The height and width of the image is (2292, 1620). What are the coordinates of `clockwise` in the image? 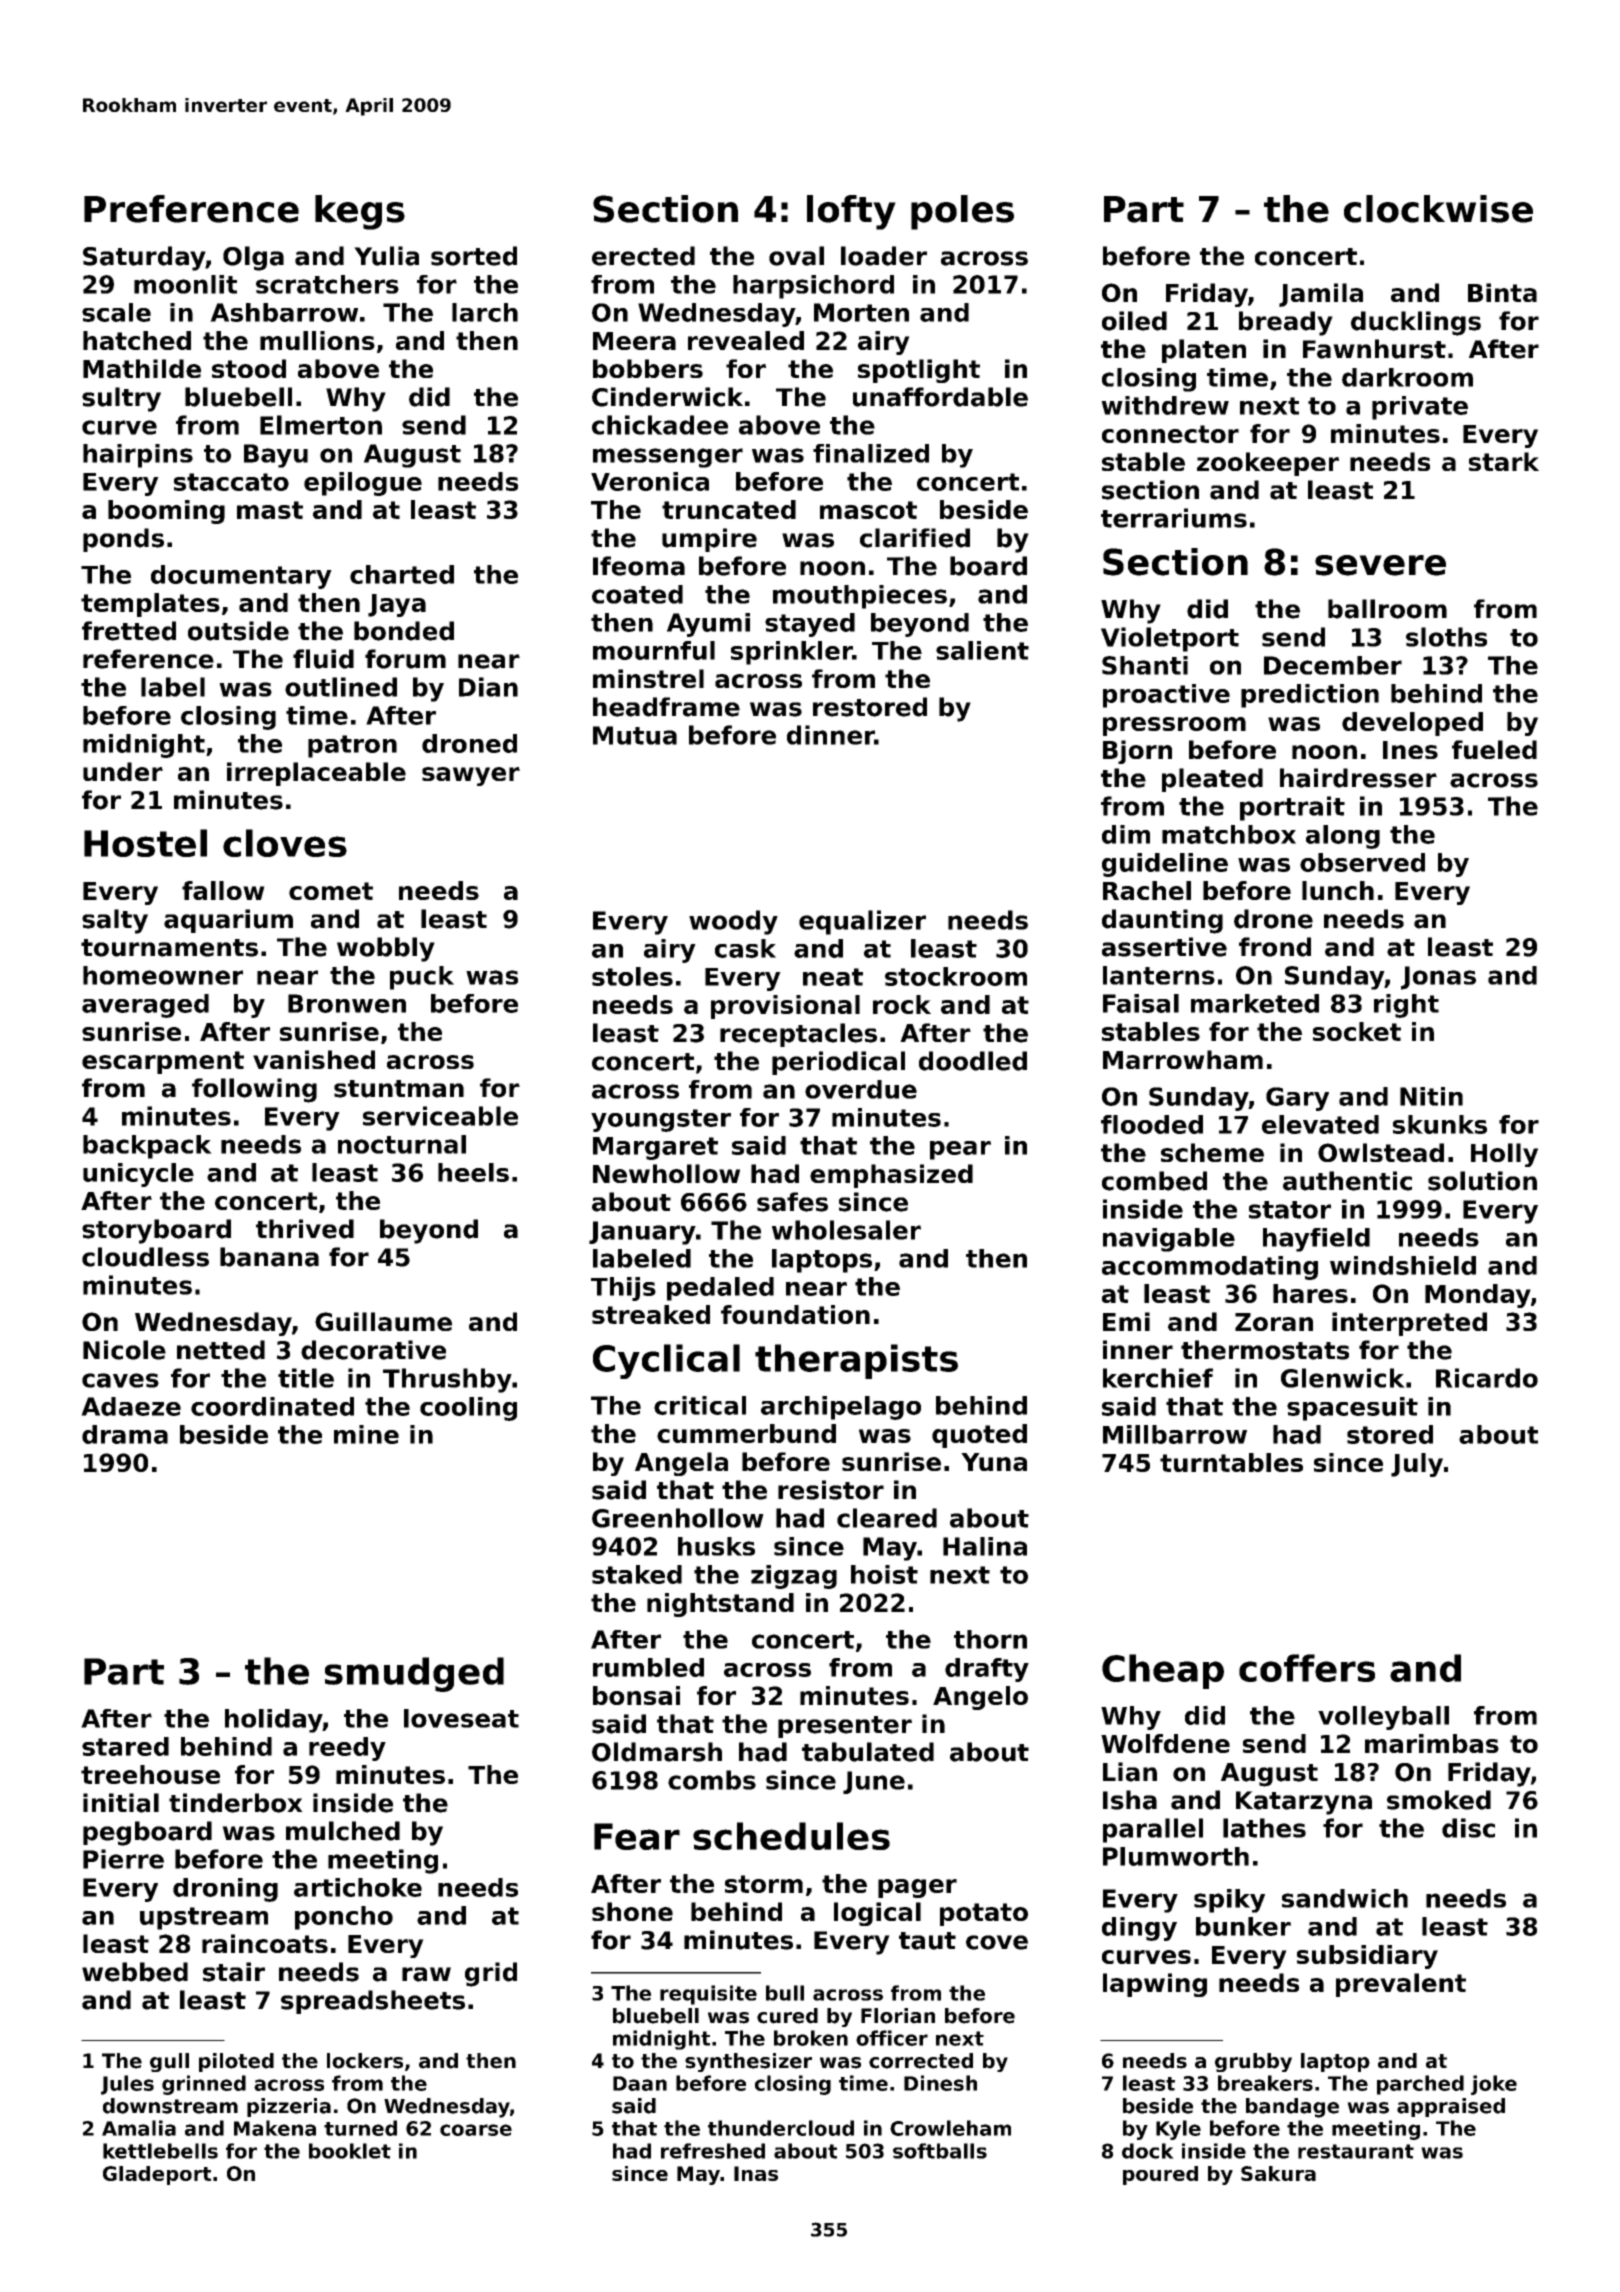 It's located at (1438, 209).
